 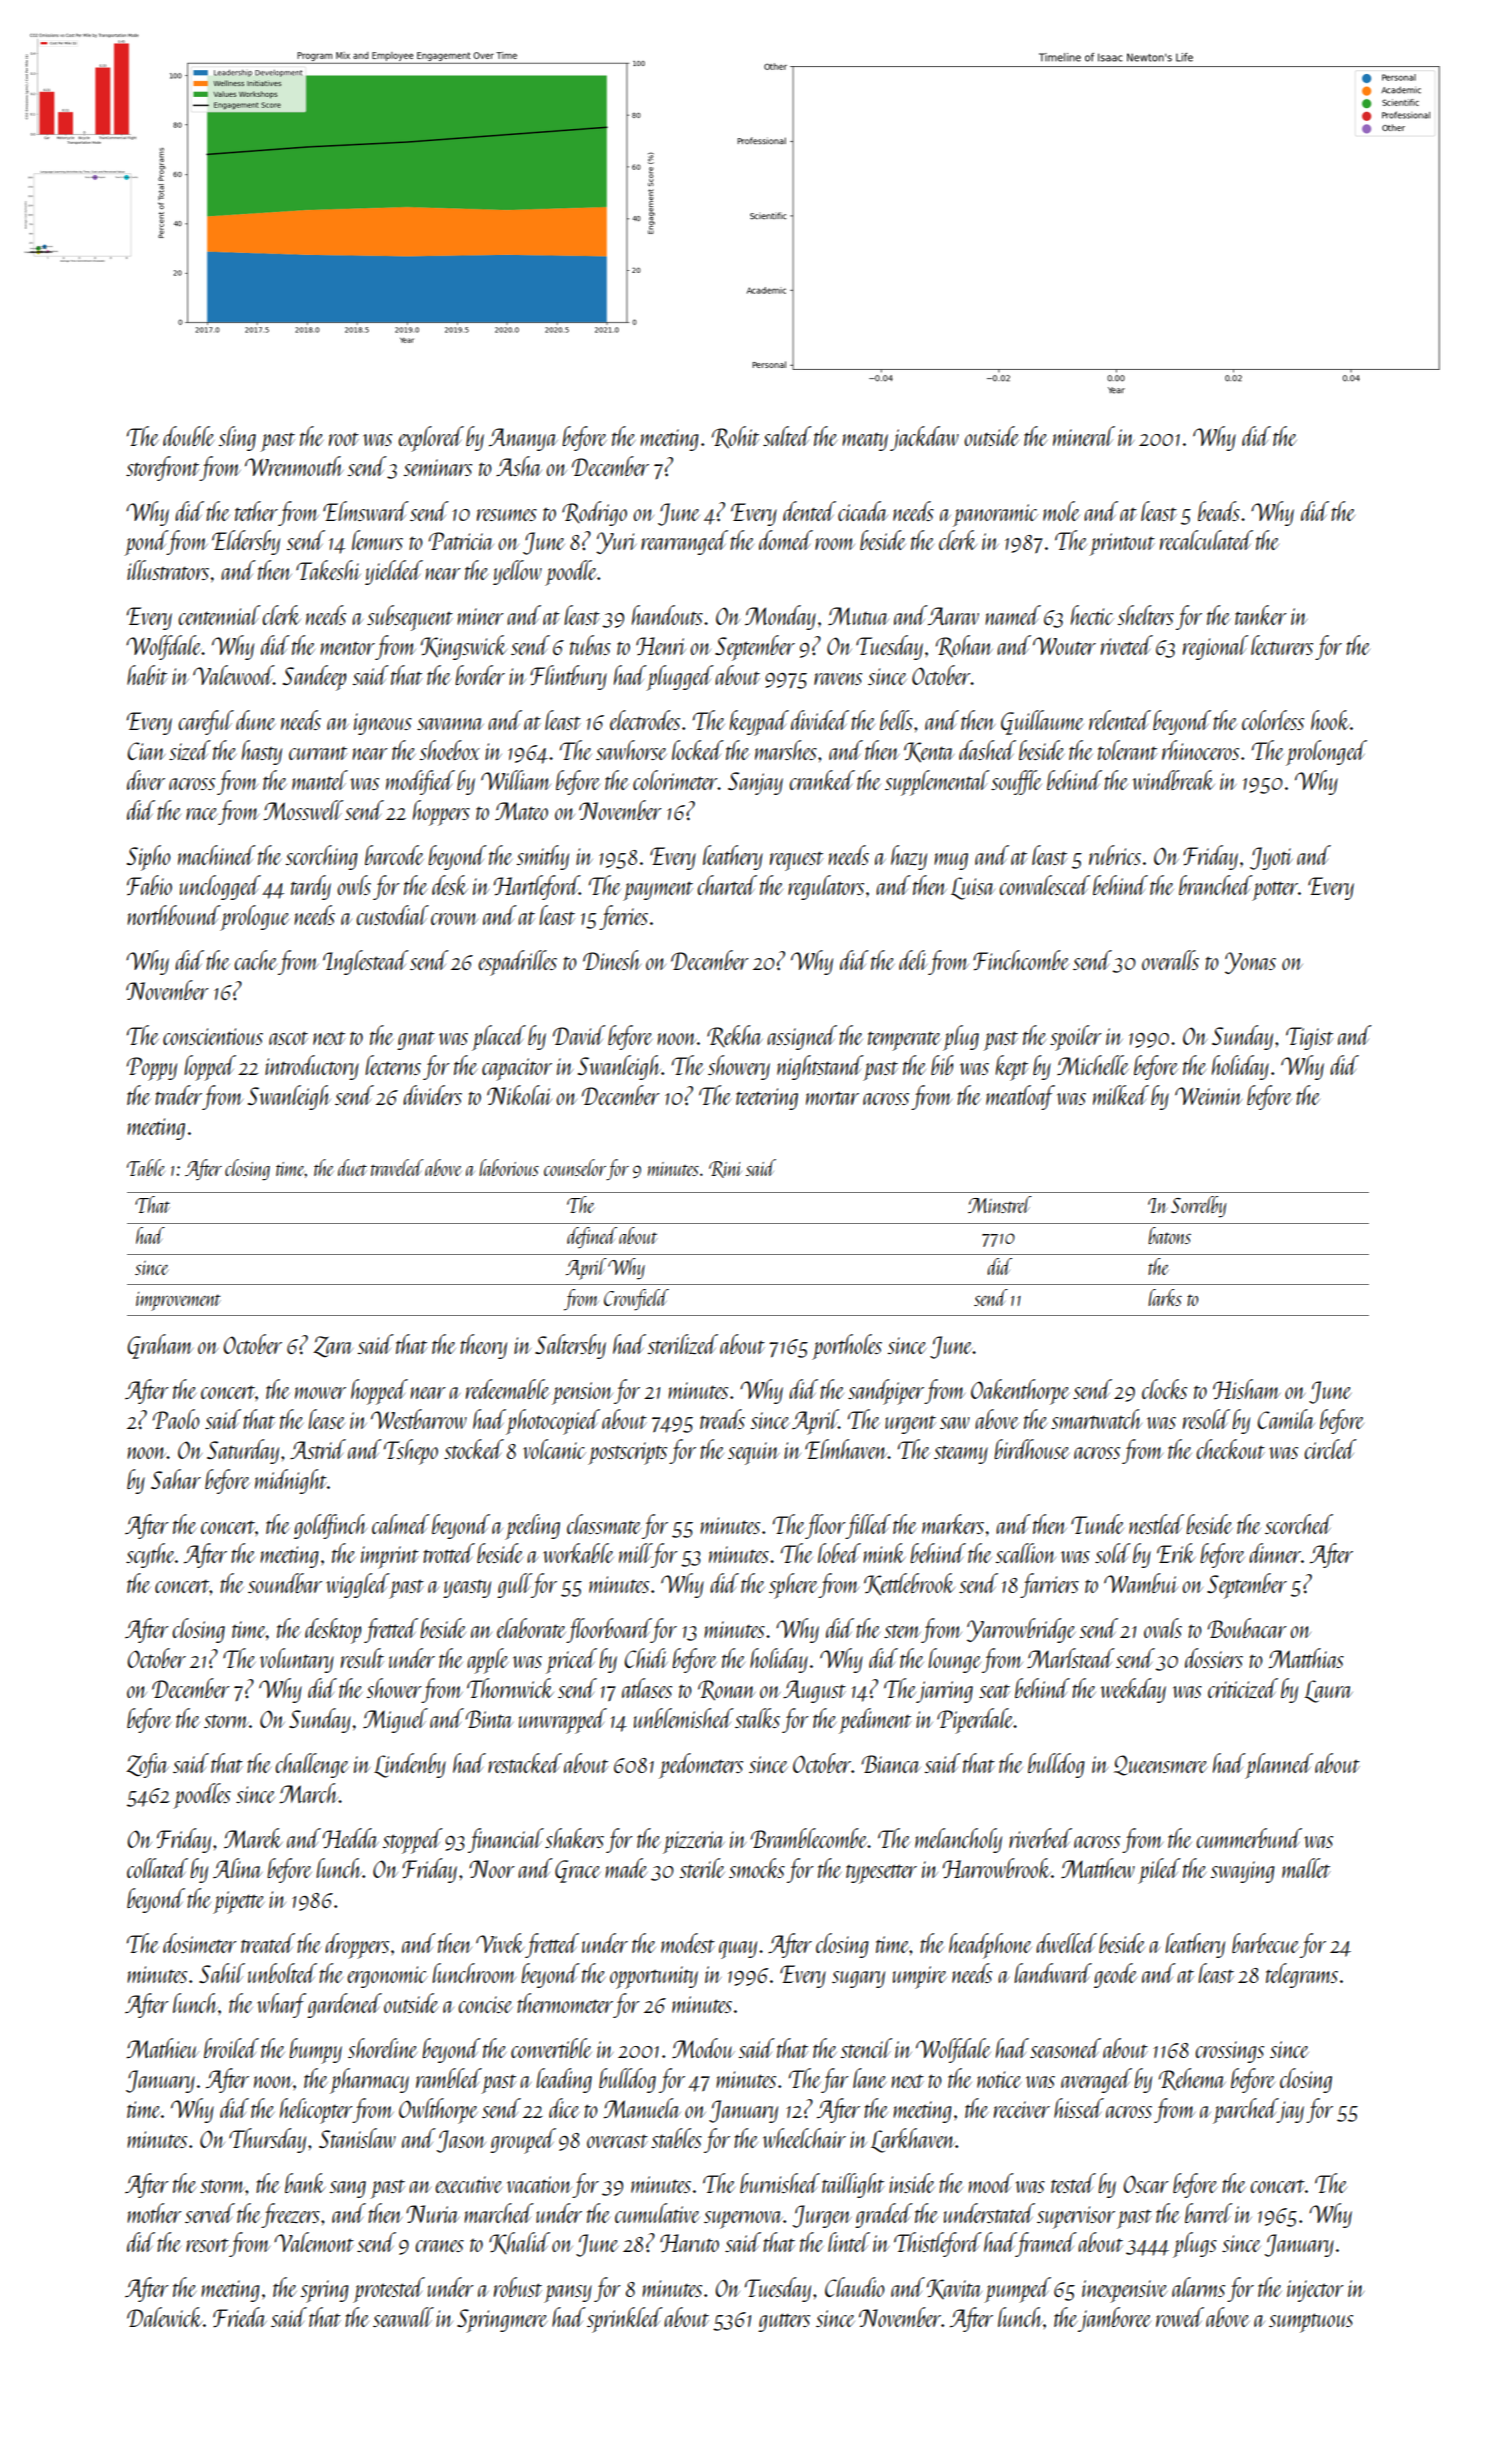 What do you see at coordinates (1200, 750) in the screenshot?
I see `rhinoceros` at bounding box center [1200, 750].
